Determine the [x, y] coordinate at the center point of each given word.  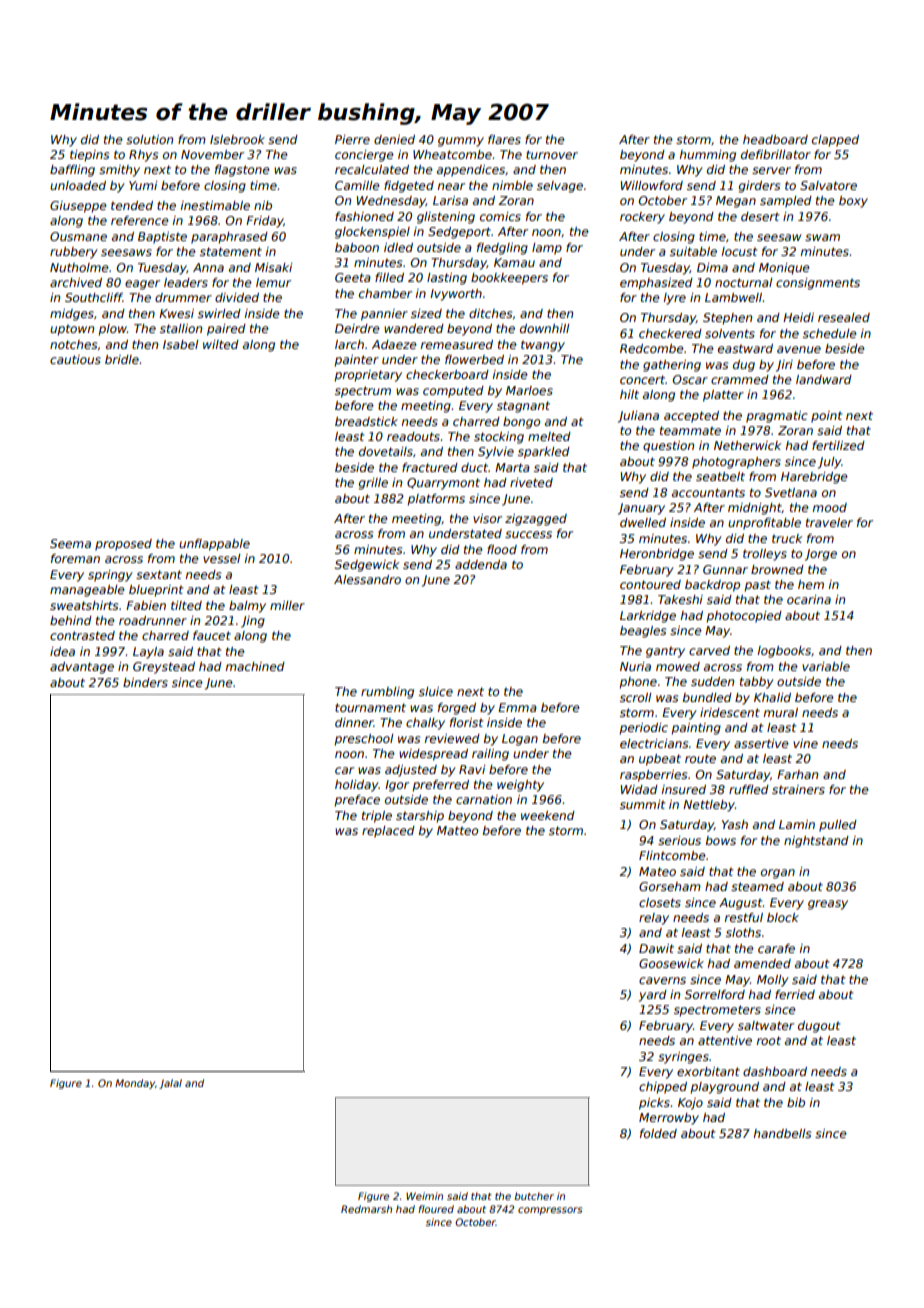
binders [145, 682]
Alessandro [367, 579]
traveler [829, 522]
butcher [534, 1196]
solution [149, 139]
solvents [730, 333]
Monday [135, 1084]
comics [500, 216]
